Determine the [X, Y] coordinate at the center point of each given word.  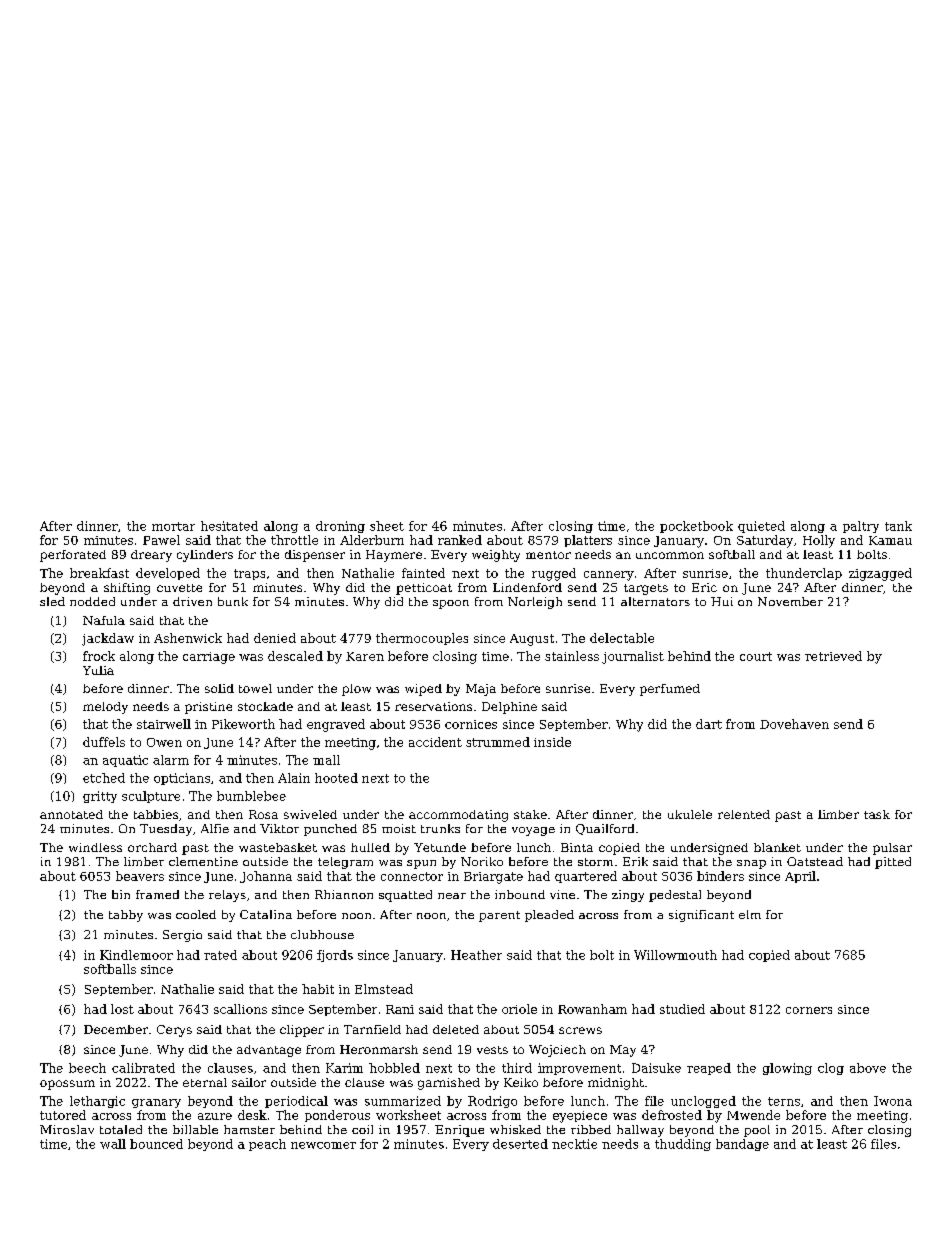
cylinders [205, 556]
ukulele [690, 814]
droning [340, 527]
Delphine [509, 708]
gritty [100, 797]
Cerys [174, 1031]
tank [898, 526]
